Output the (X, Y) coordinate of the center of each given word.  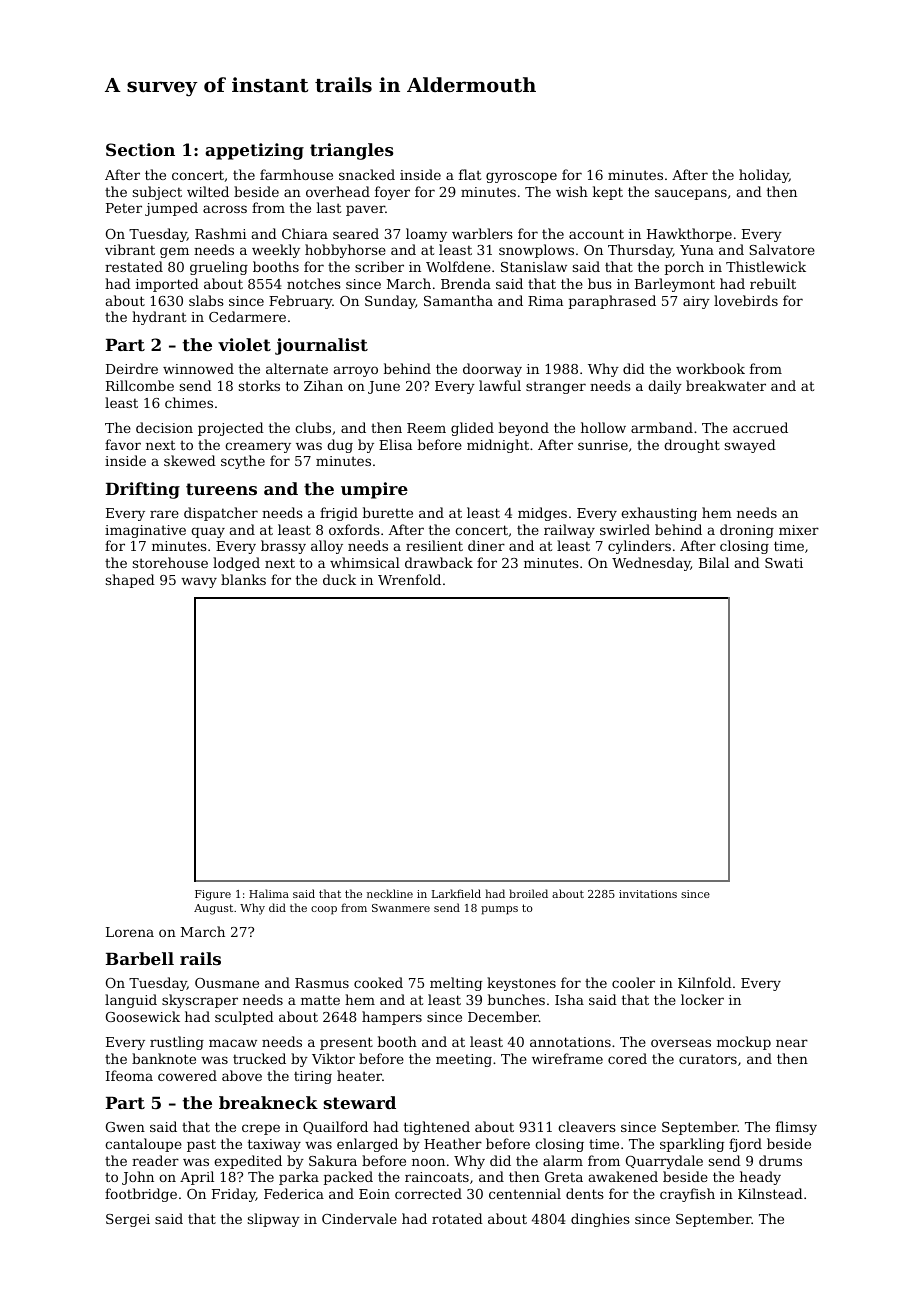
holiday (764, 176)
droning (747, 531)
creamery (258, 447)
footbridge (141, 1195)
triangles (351, 151)
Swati (784, 563)
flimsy (796, 1128)
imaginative (145, 531)
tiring (313, 1077)
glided (472, 429)
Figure (213, 895)
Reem (426, 428)
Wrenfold (409, 579)
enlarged (367, 1145)
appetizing (254, 151)
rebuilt (773, 283)
